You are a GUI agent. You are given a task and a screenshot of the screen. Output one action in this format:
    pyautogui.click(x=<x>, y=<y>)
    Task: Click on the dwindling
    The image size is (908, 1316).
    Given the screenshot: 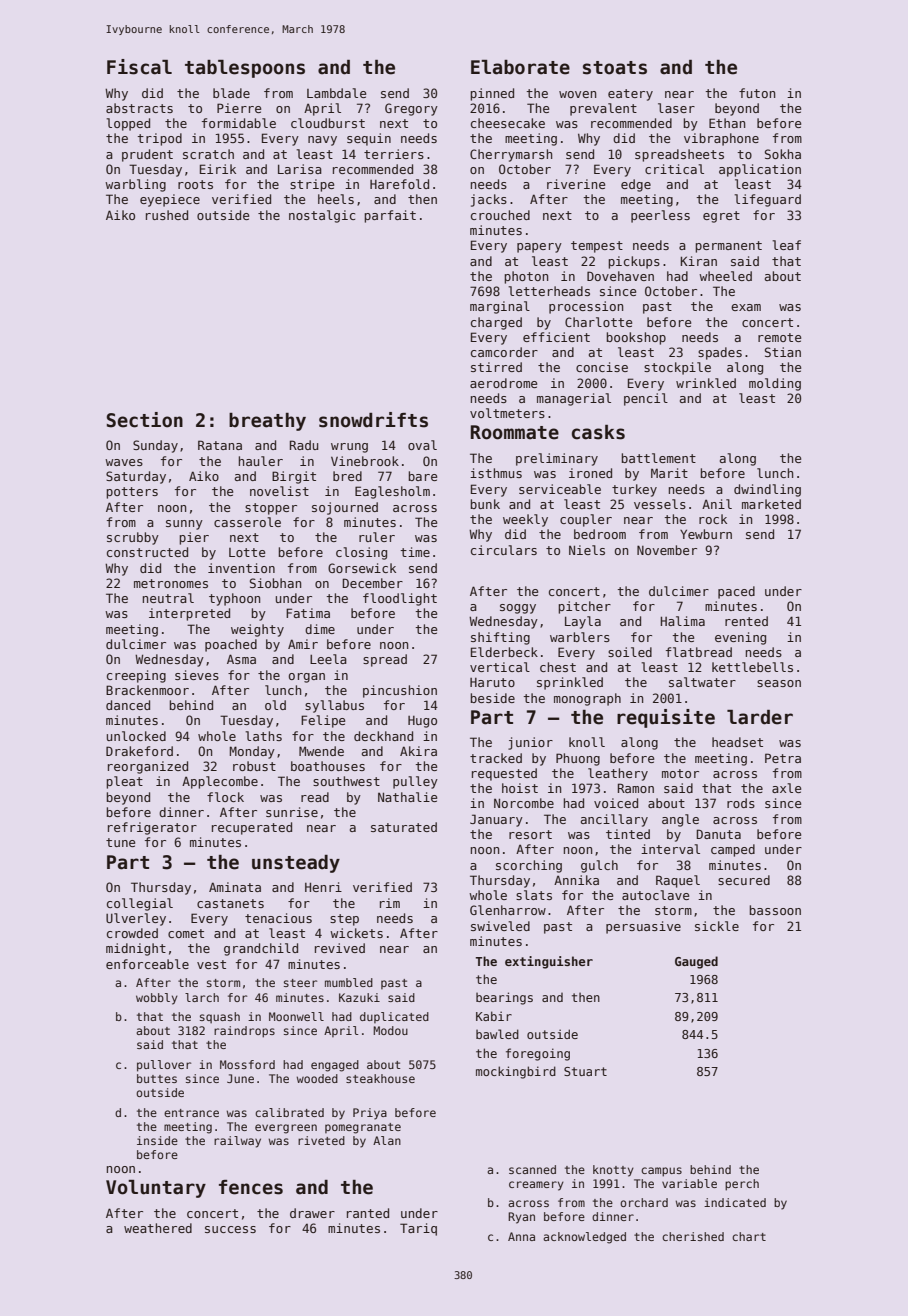 What is the action you would take?
    pyautogui.click(x=767, y=490)
